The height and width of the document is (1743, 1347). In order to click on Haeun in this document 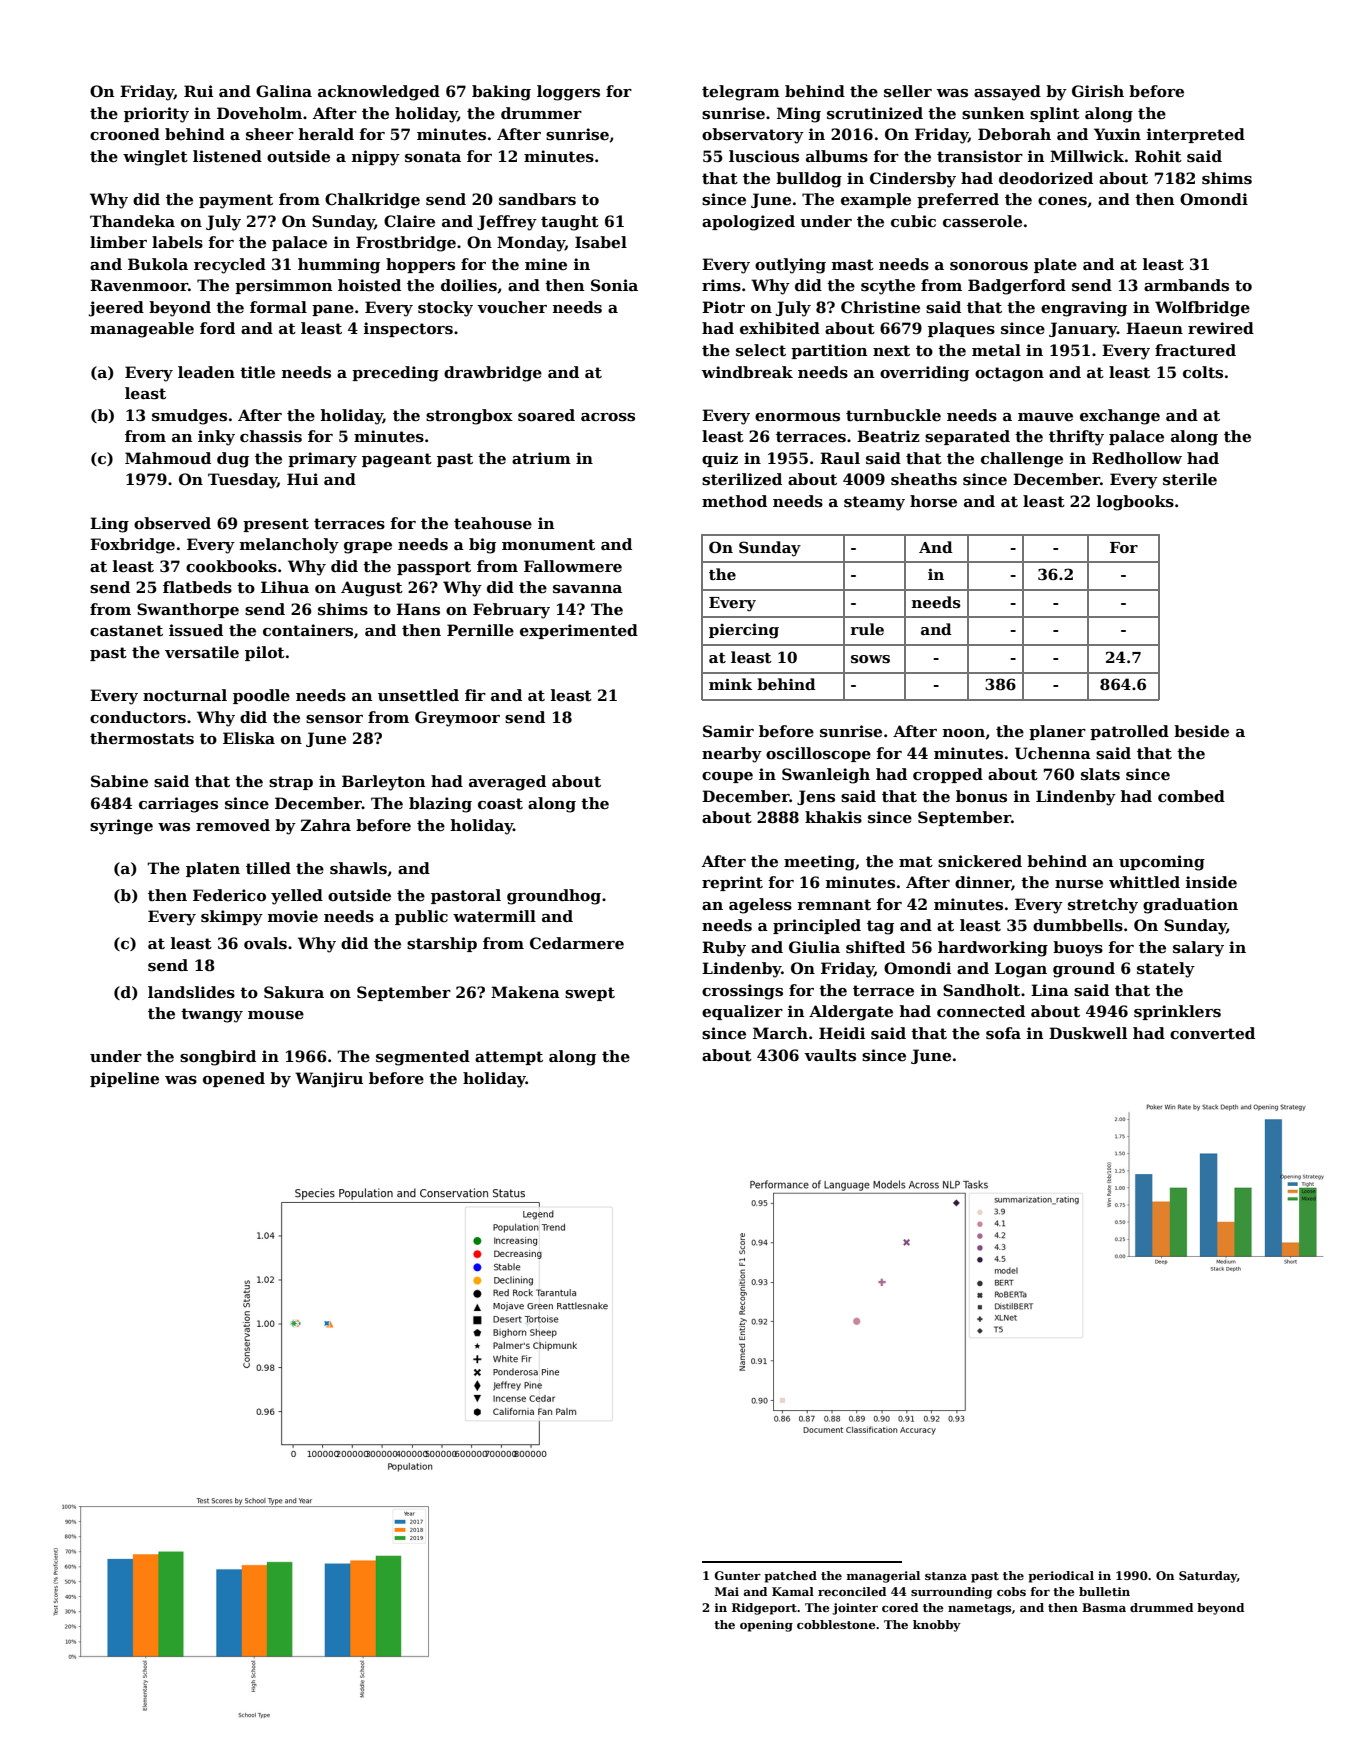, I will do `click(1154, 328)`.
